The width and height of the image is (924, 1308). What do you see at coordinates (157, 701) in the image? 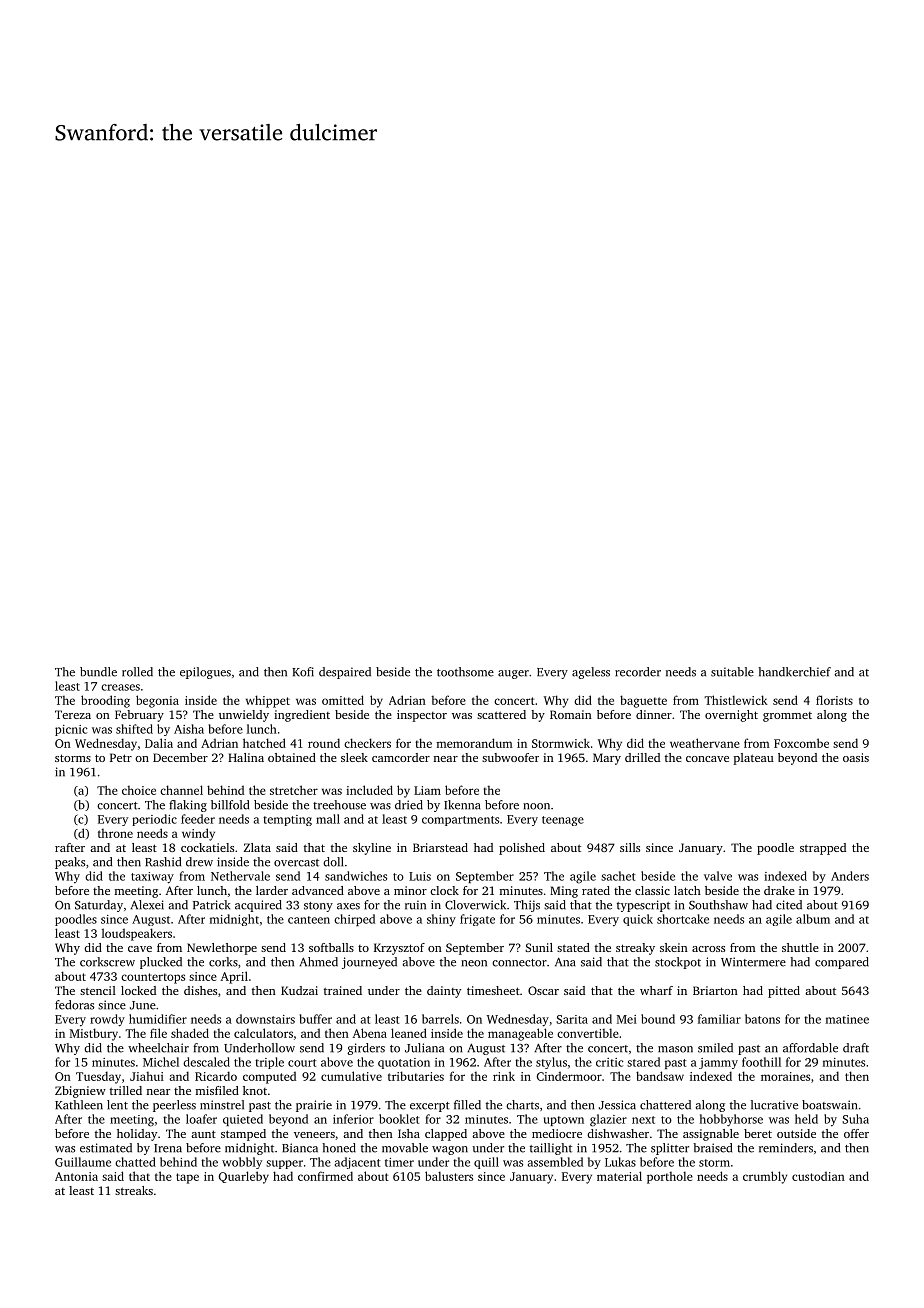
I see `begonia` at bounding box center [157, 701].
